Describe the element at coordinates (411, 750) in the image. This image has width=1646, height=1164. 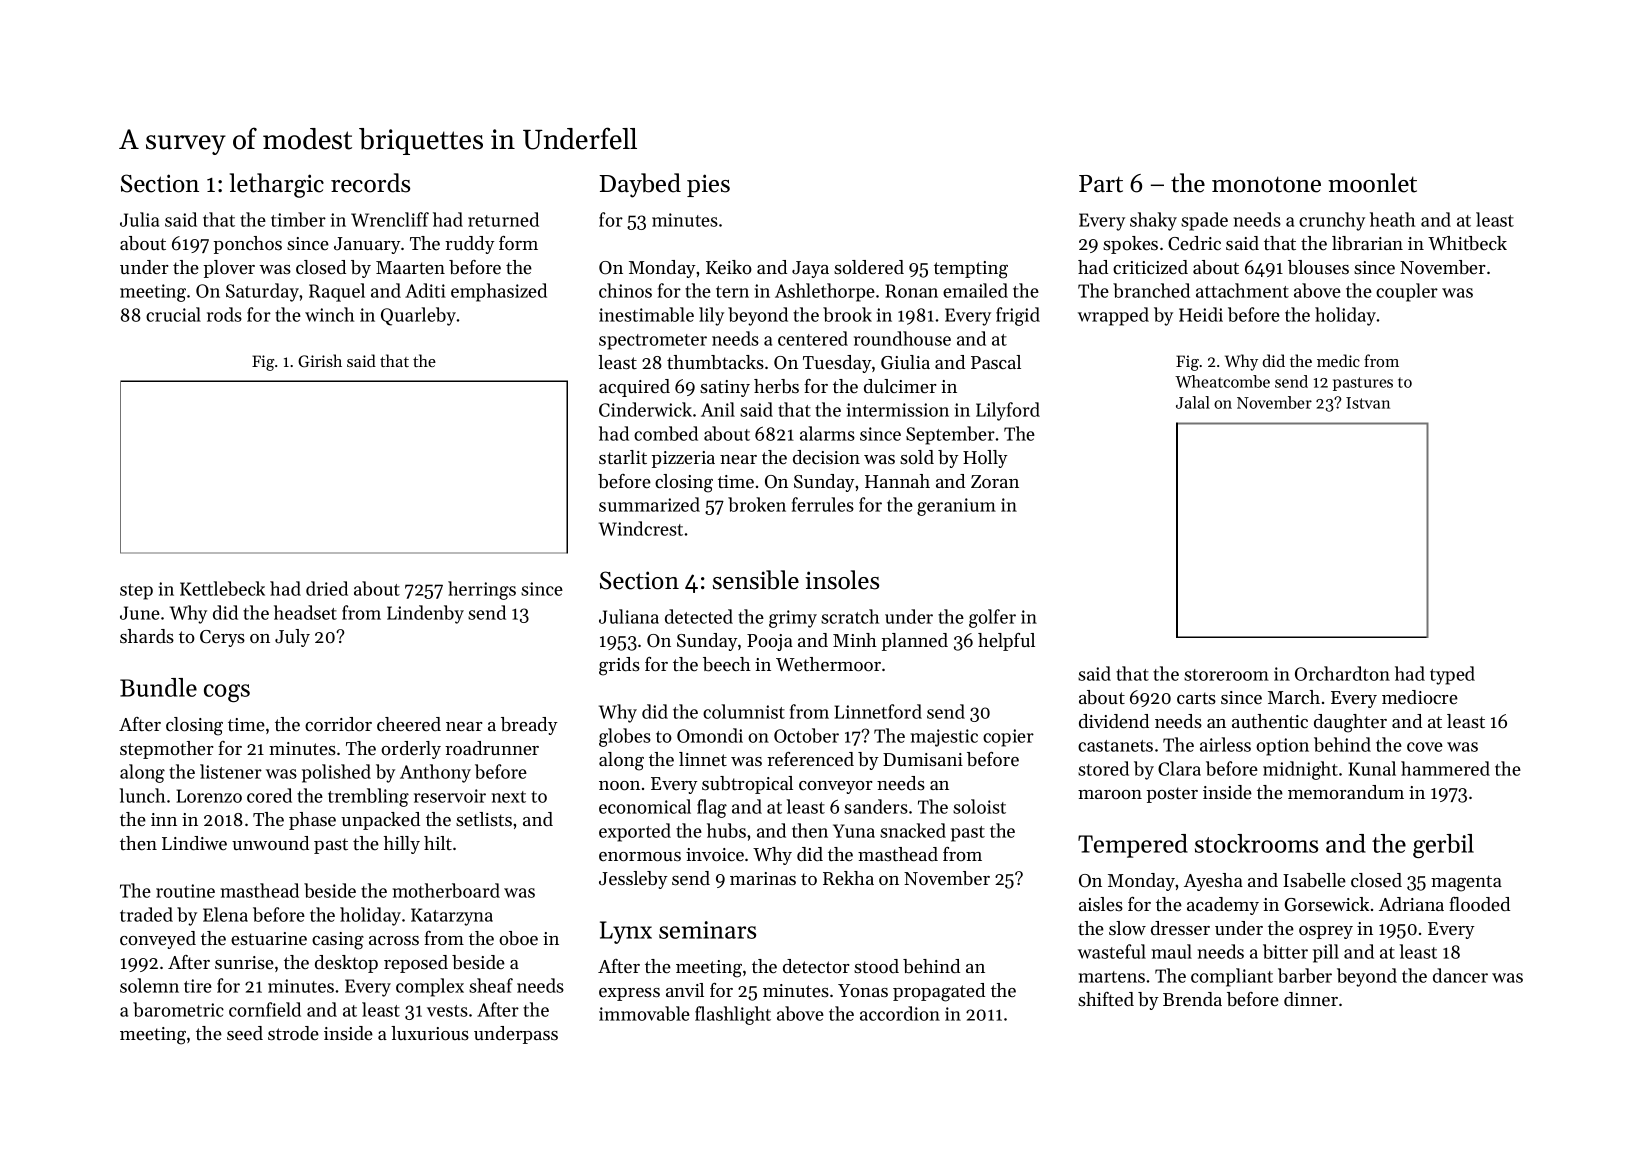
I see `orderly` at that location.
